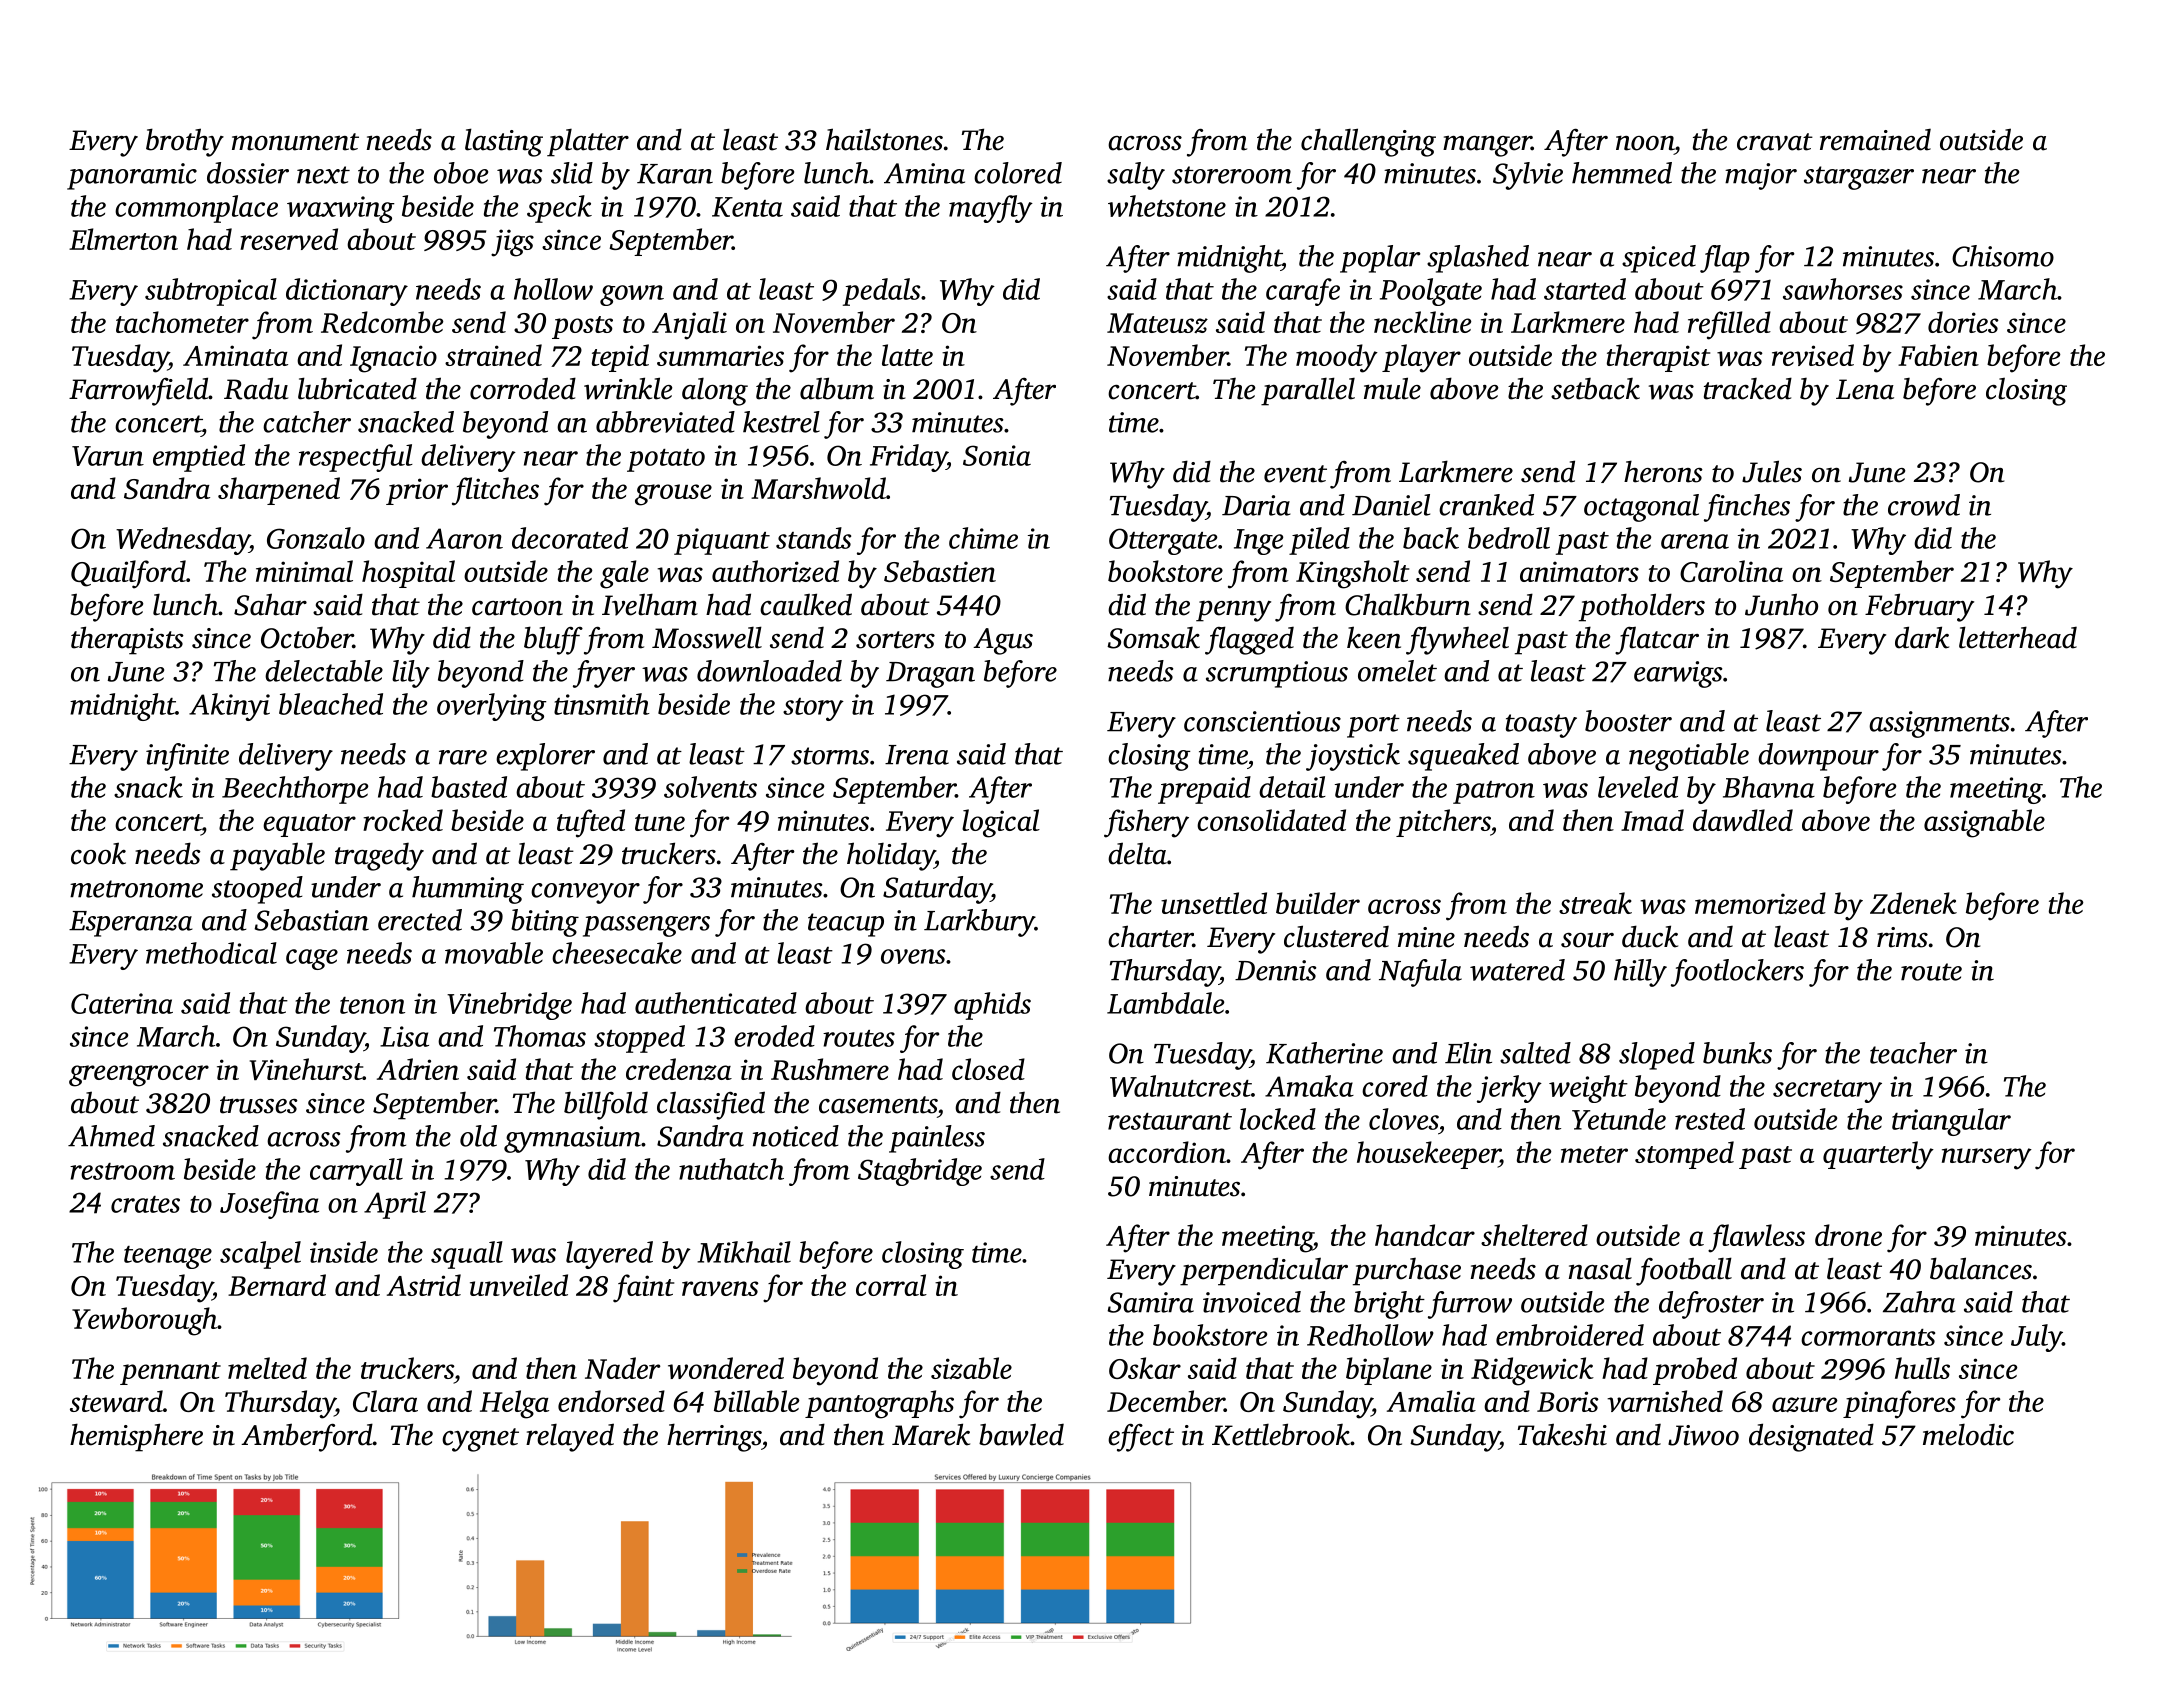 The width and height of the screenshot is (2178, 1683). Describe the element at coordinates (512, 243) in the screenshot. I see `jigs` at that location.
